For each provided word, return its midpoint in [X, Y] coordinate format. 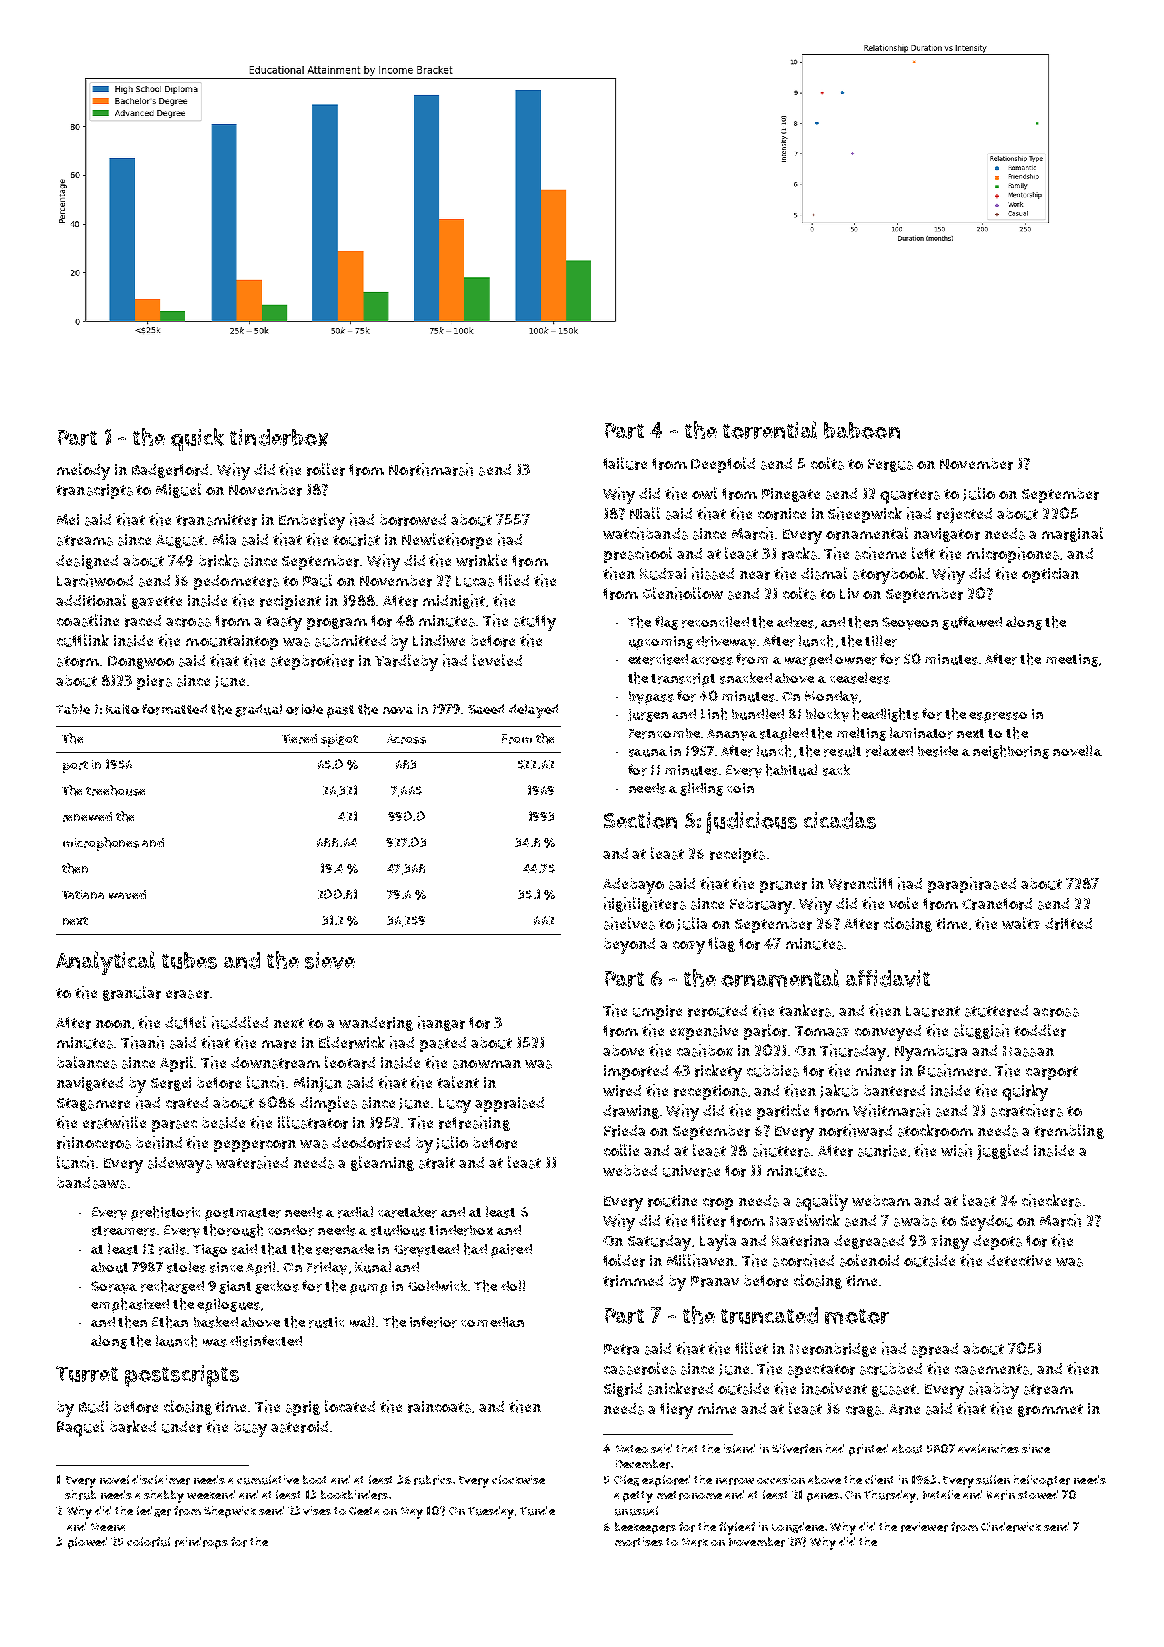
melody [83, 471]
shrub [80, 1495]
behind [159, 1142]
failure [625, 463]
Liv [849, 593]
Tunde [537, 1511]
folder [624, 1260]
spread [935, 1350]
